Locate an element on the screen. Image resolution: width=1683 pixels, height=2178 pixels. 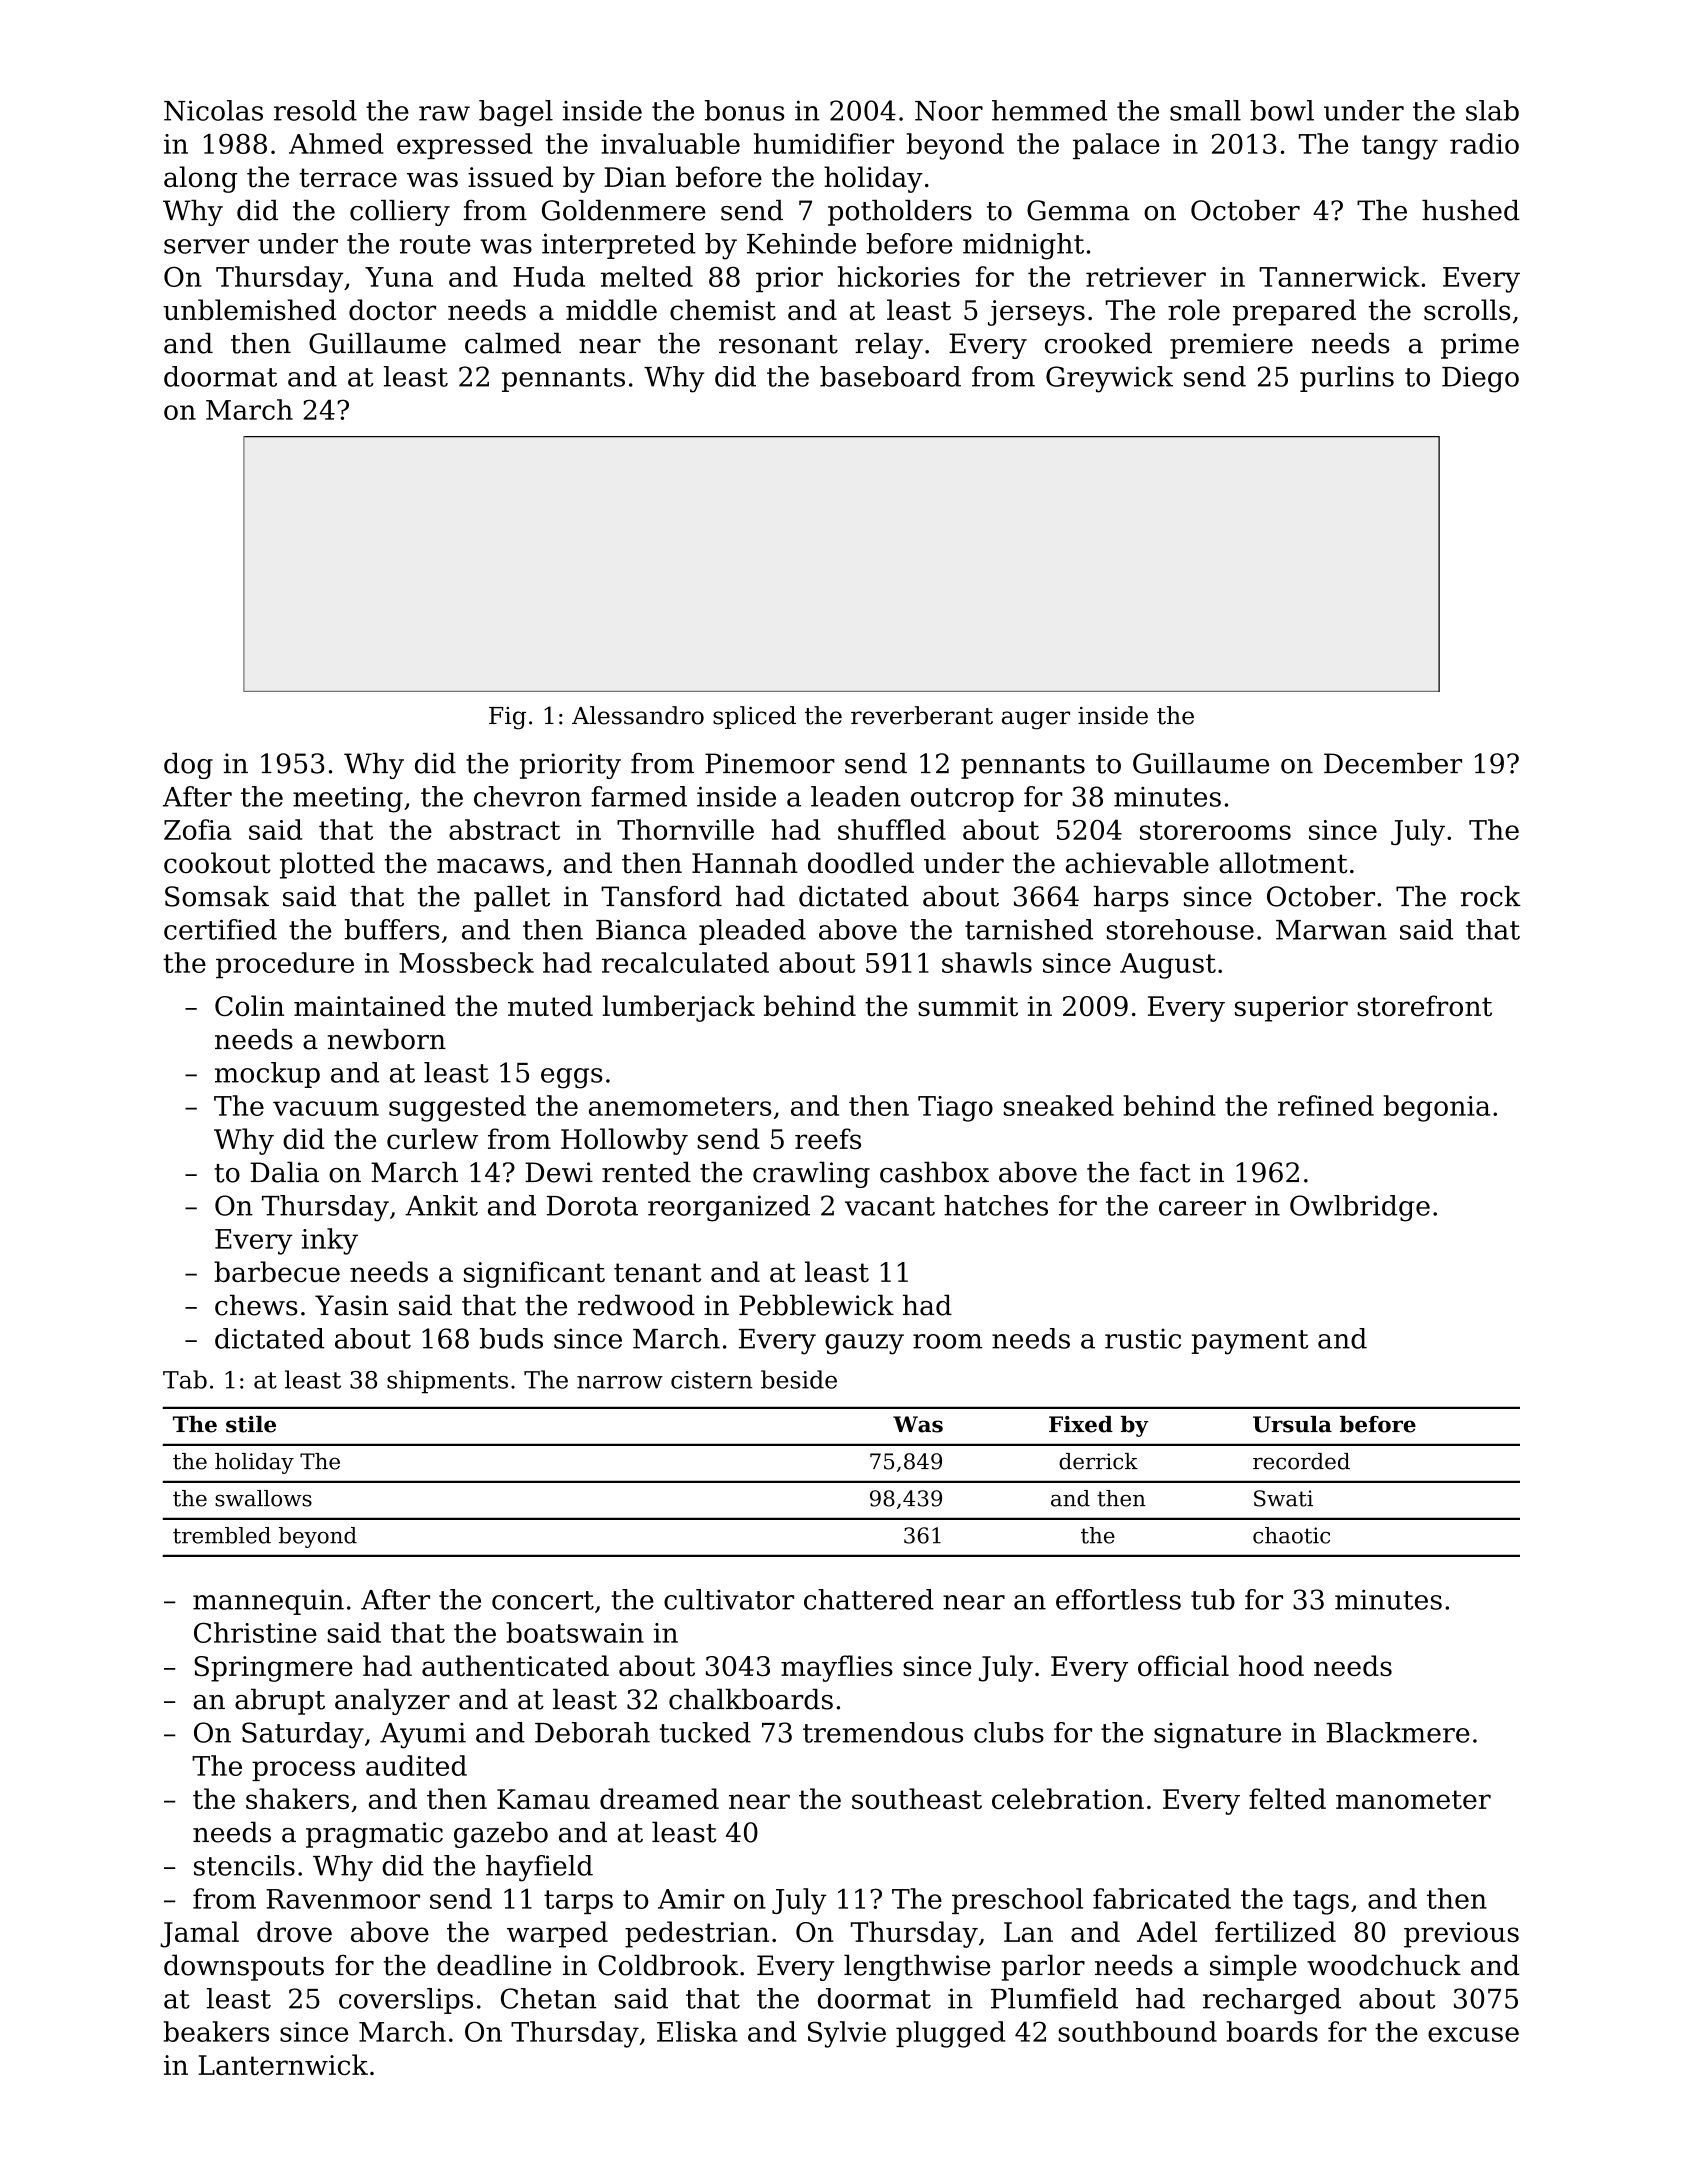
Eliska is located at coordinates (697, 2031).
